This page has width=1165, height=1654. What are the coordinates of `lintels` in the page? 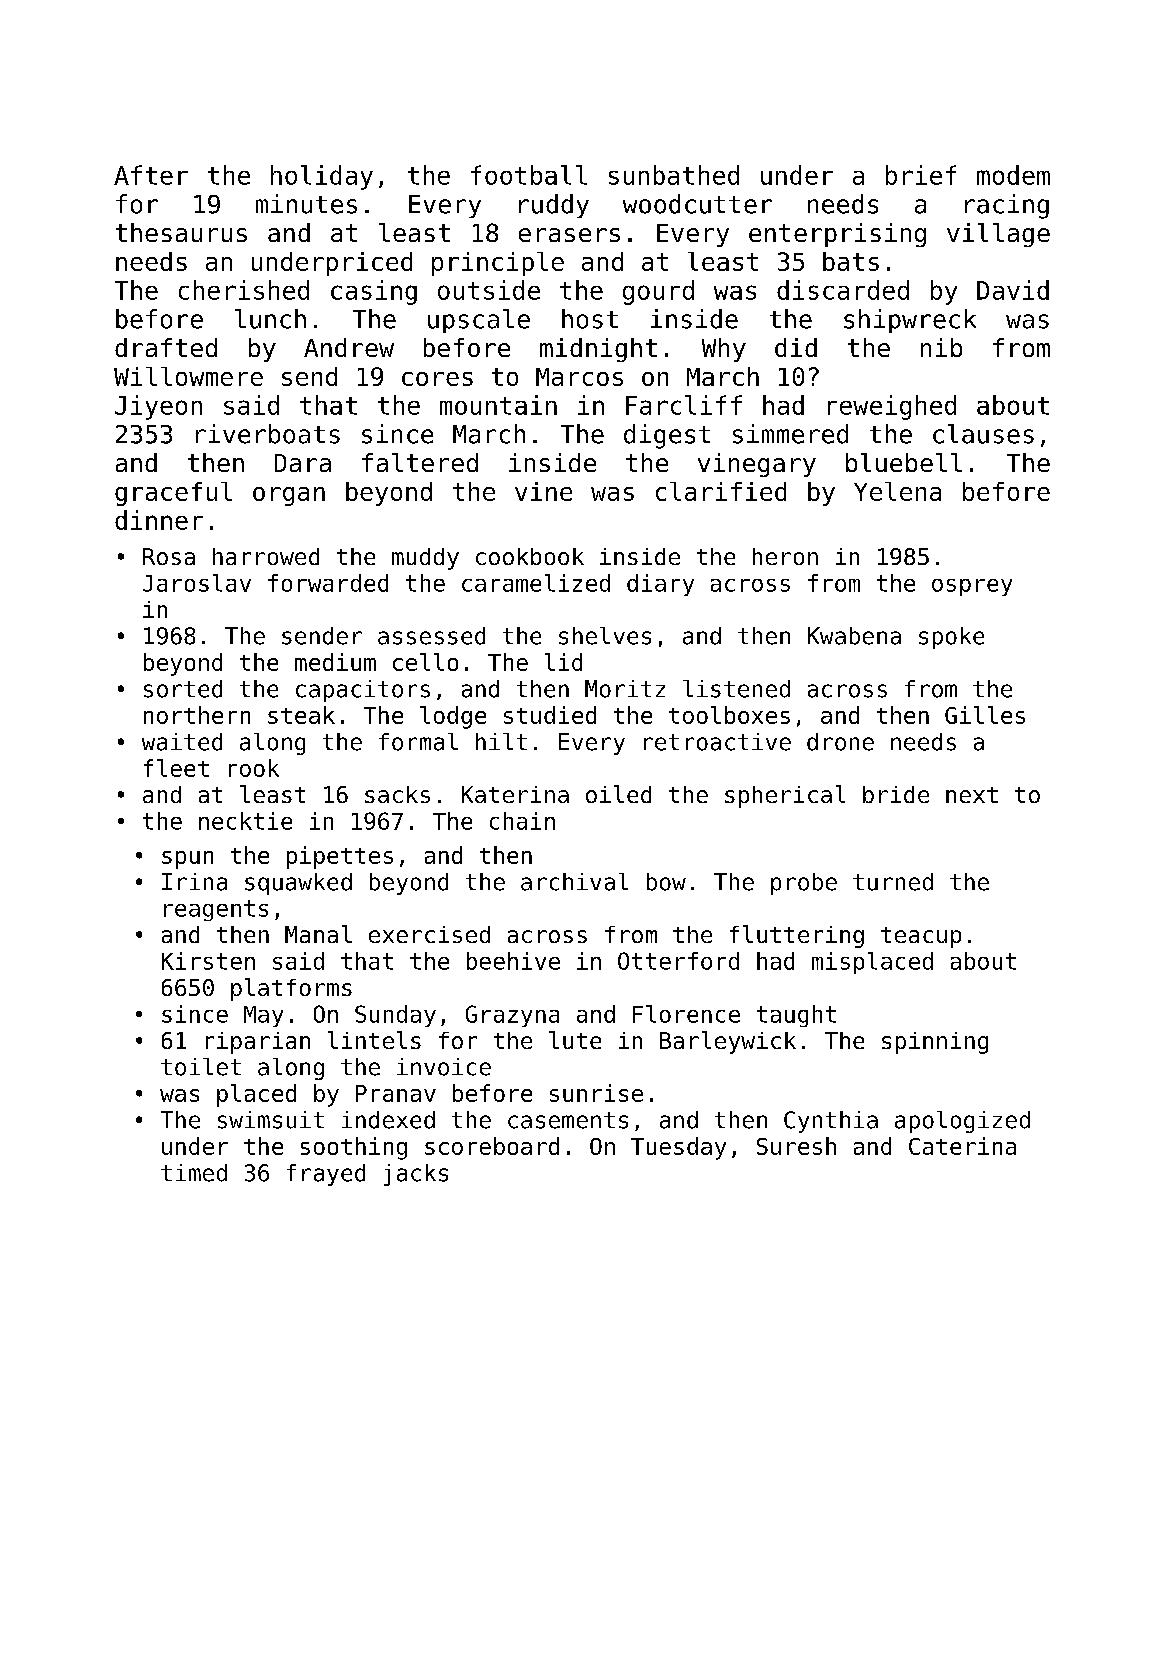 It's located at (374, 1040).
